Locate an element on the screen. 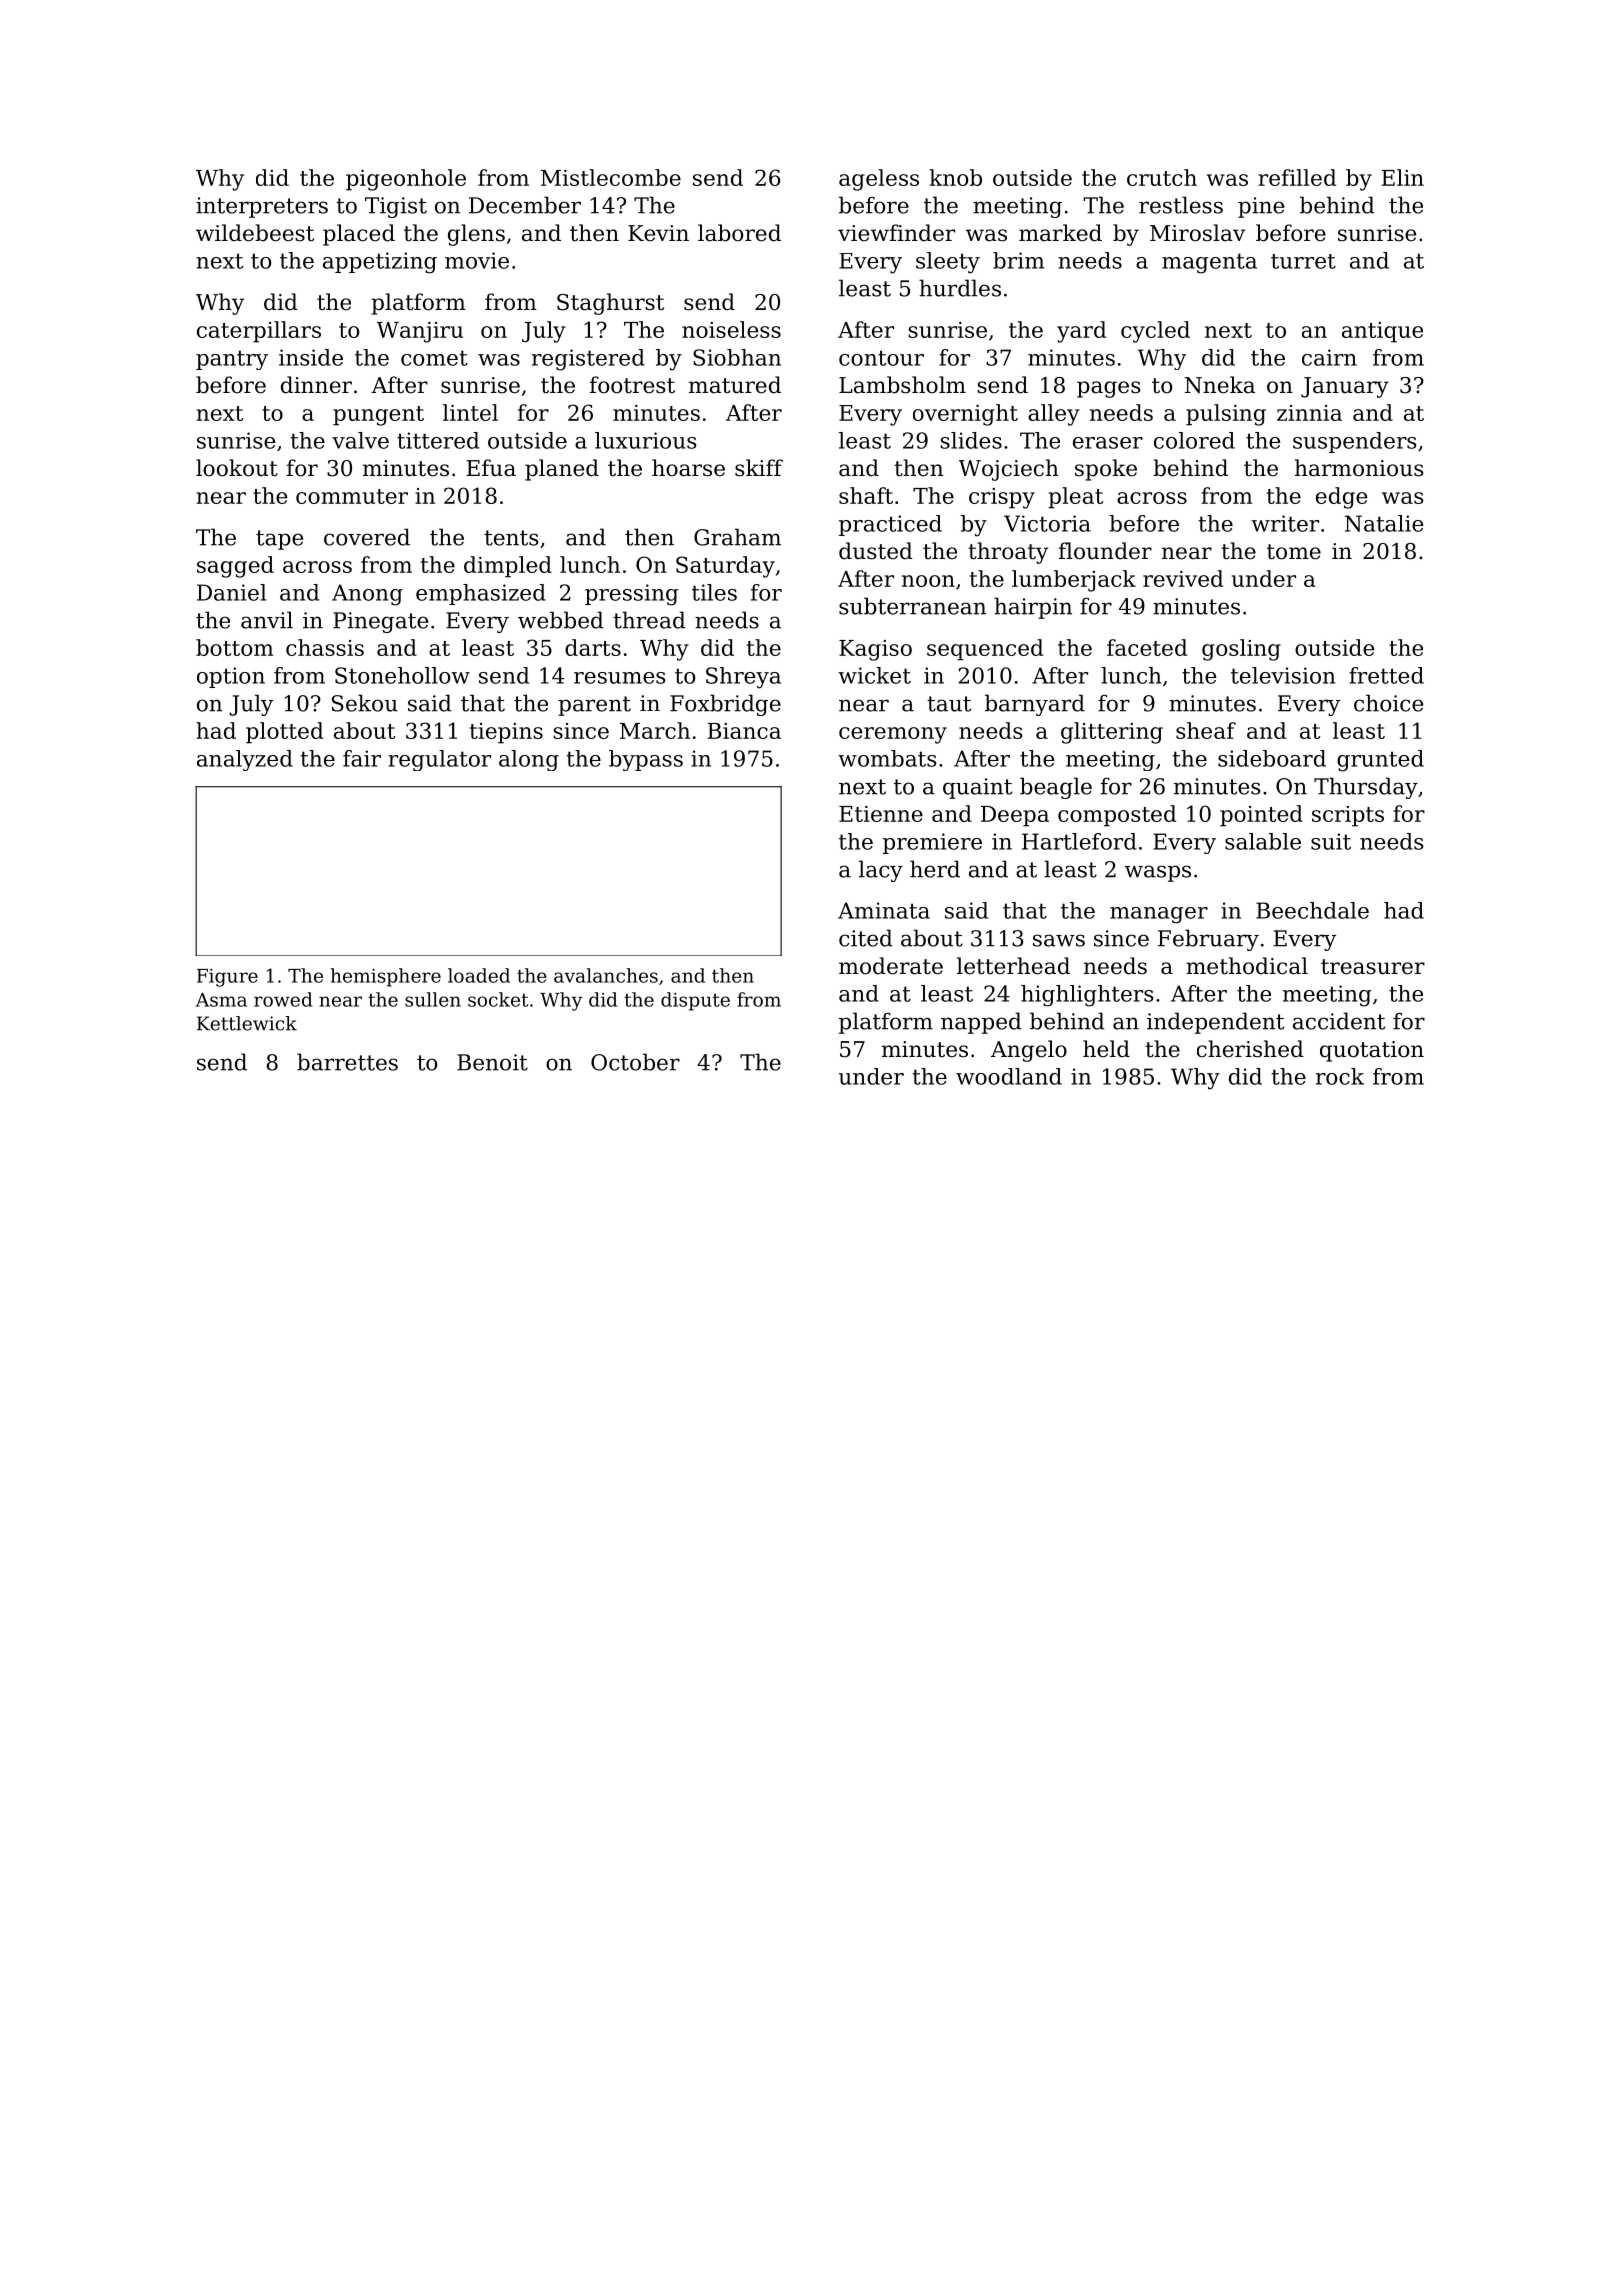  rock is located at coordinates (1340, 1076).
